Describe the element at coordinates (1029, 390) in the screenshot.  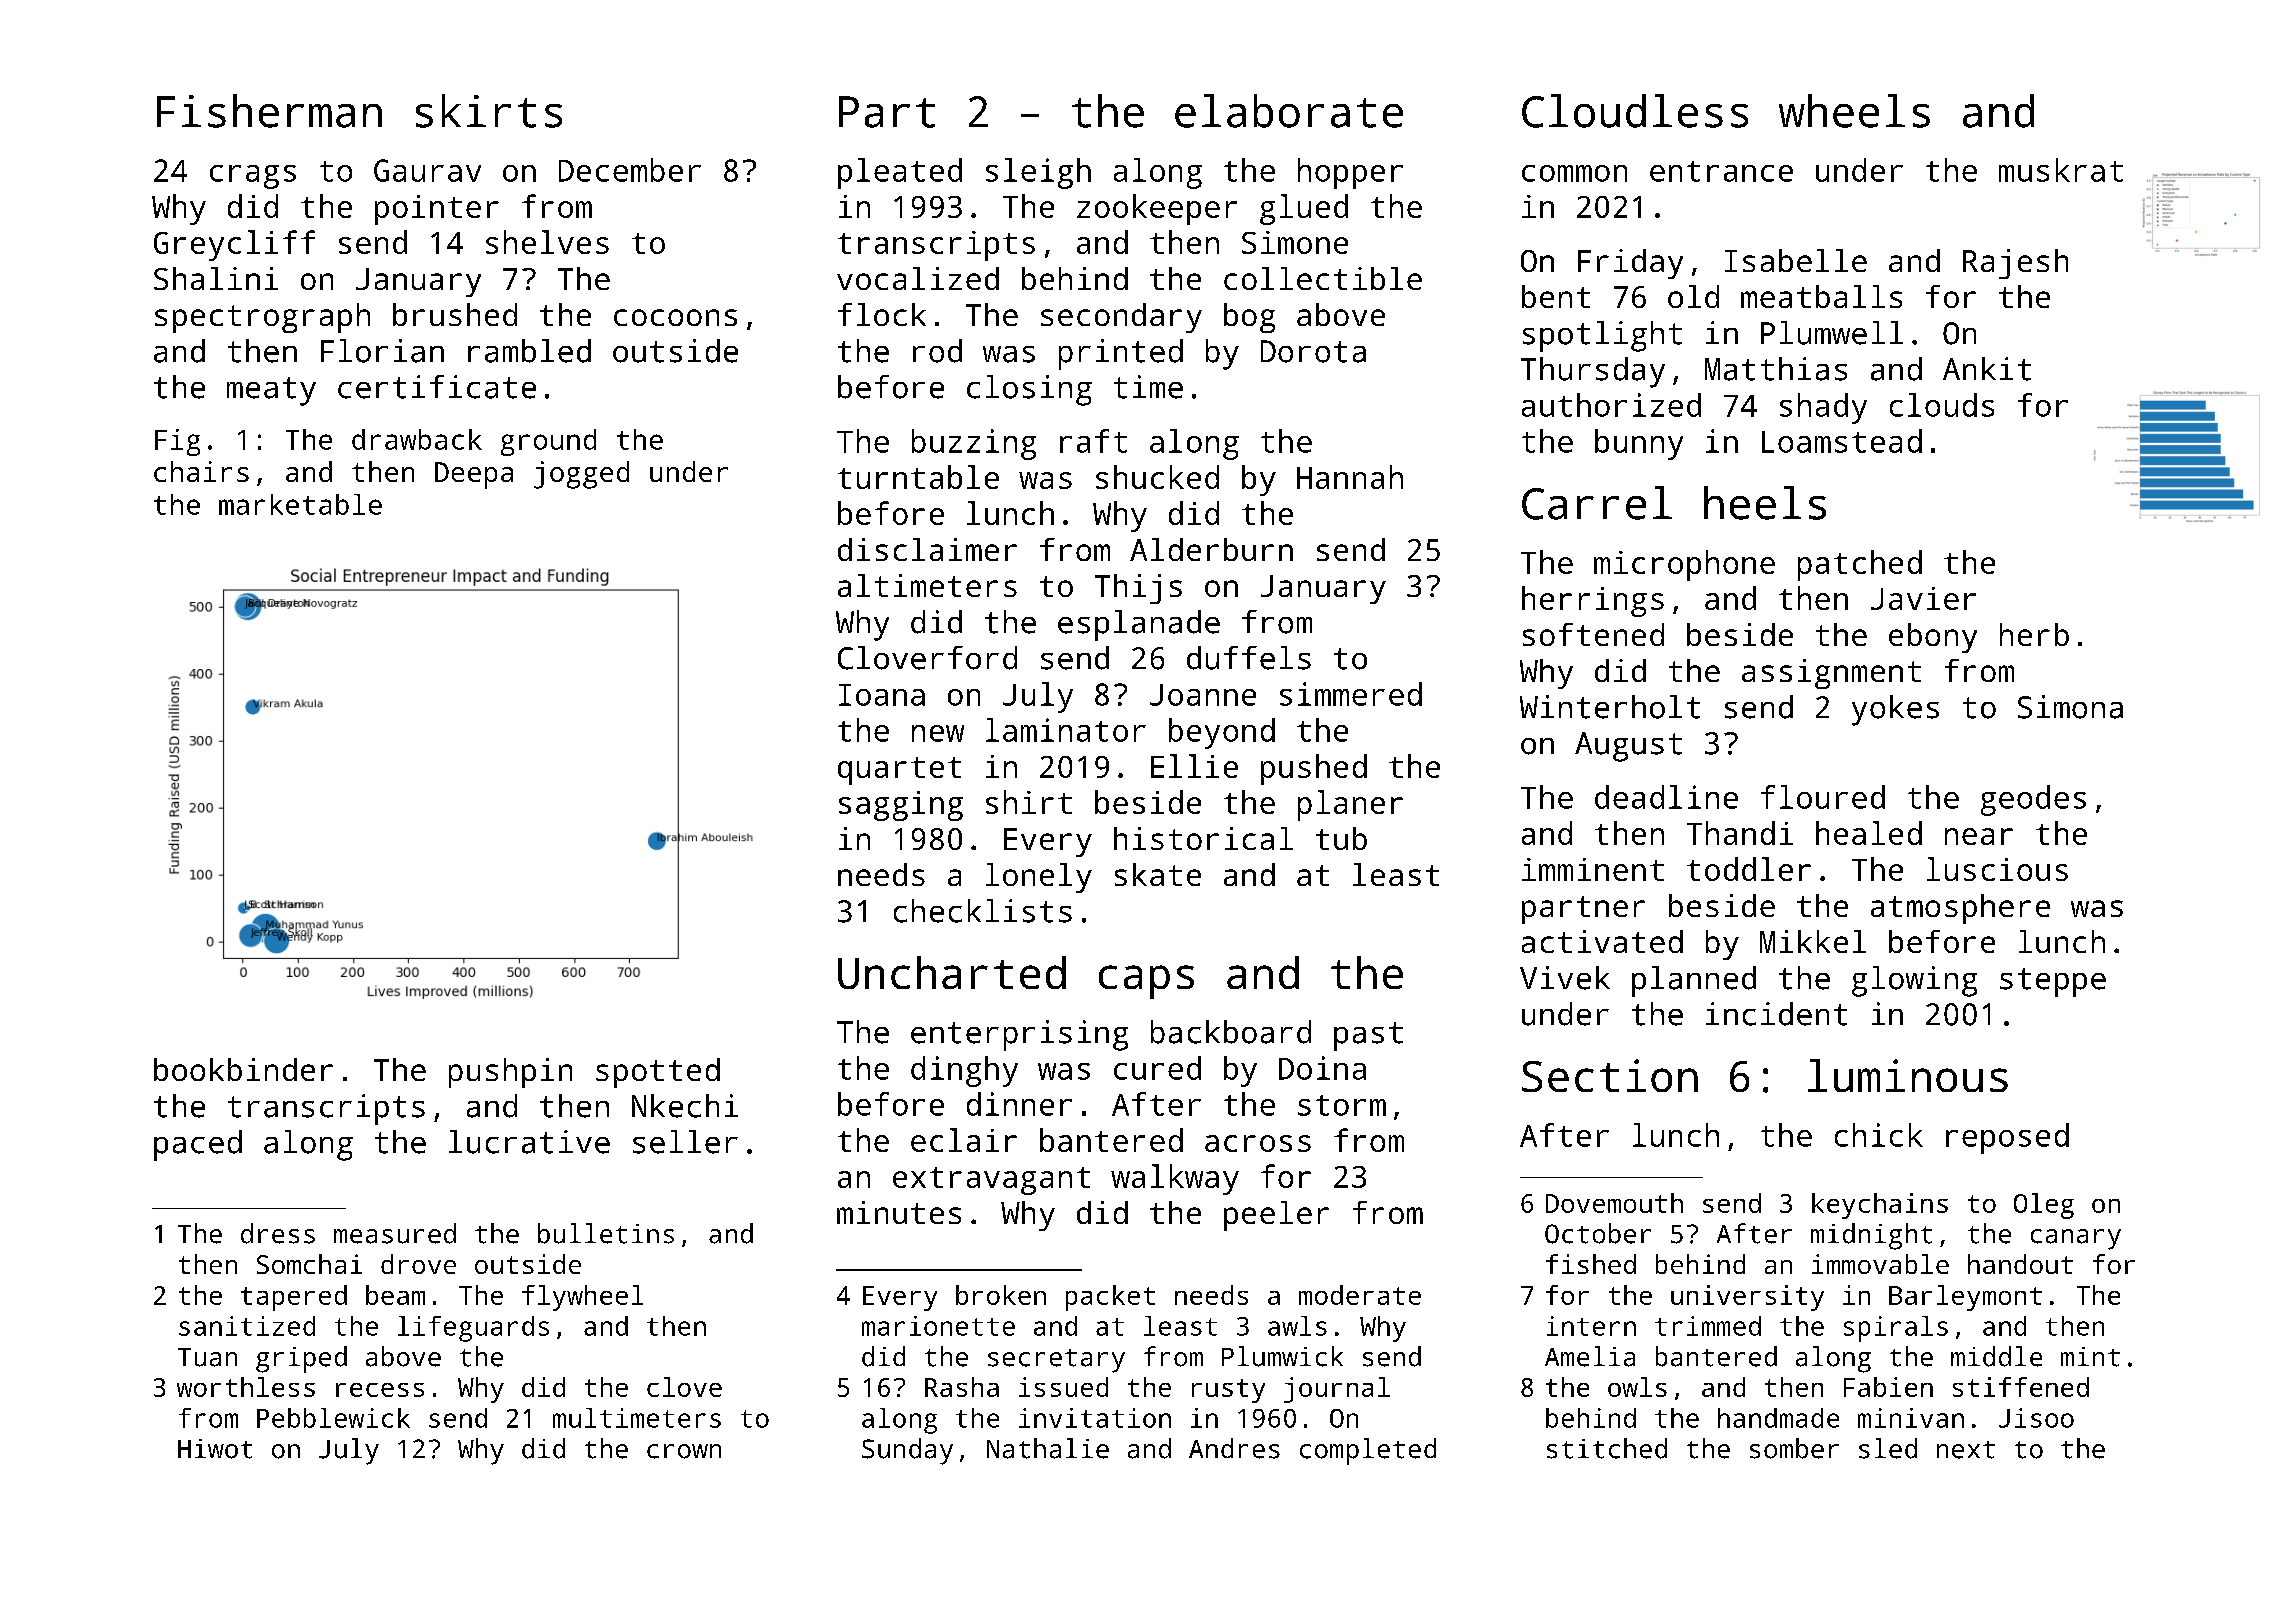
I see `closing` at that location.
